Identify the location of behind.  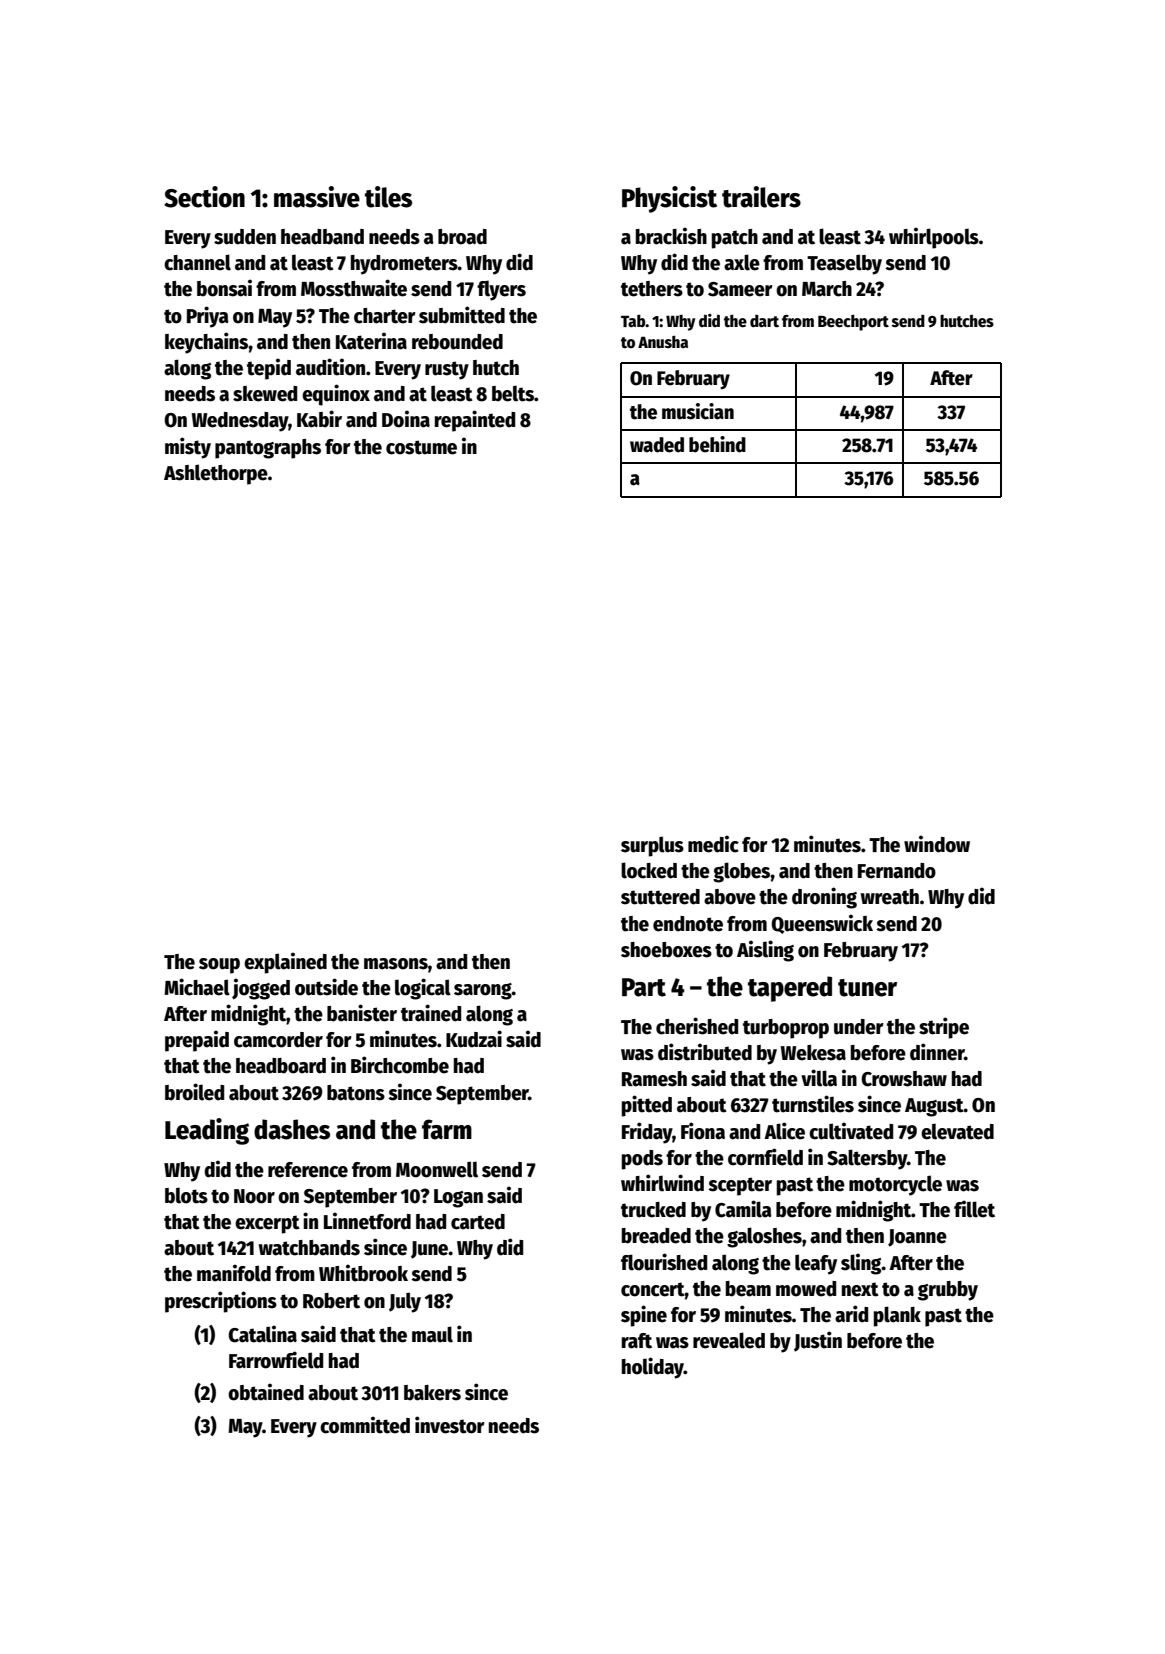
(717, 444).
